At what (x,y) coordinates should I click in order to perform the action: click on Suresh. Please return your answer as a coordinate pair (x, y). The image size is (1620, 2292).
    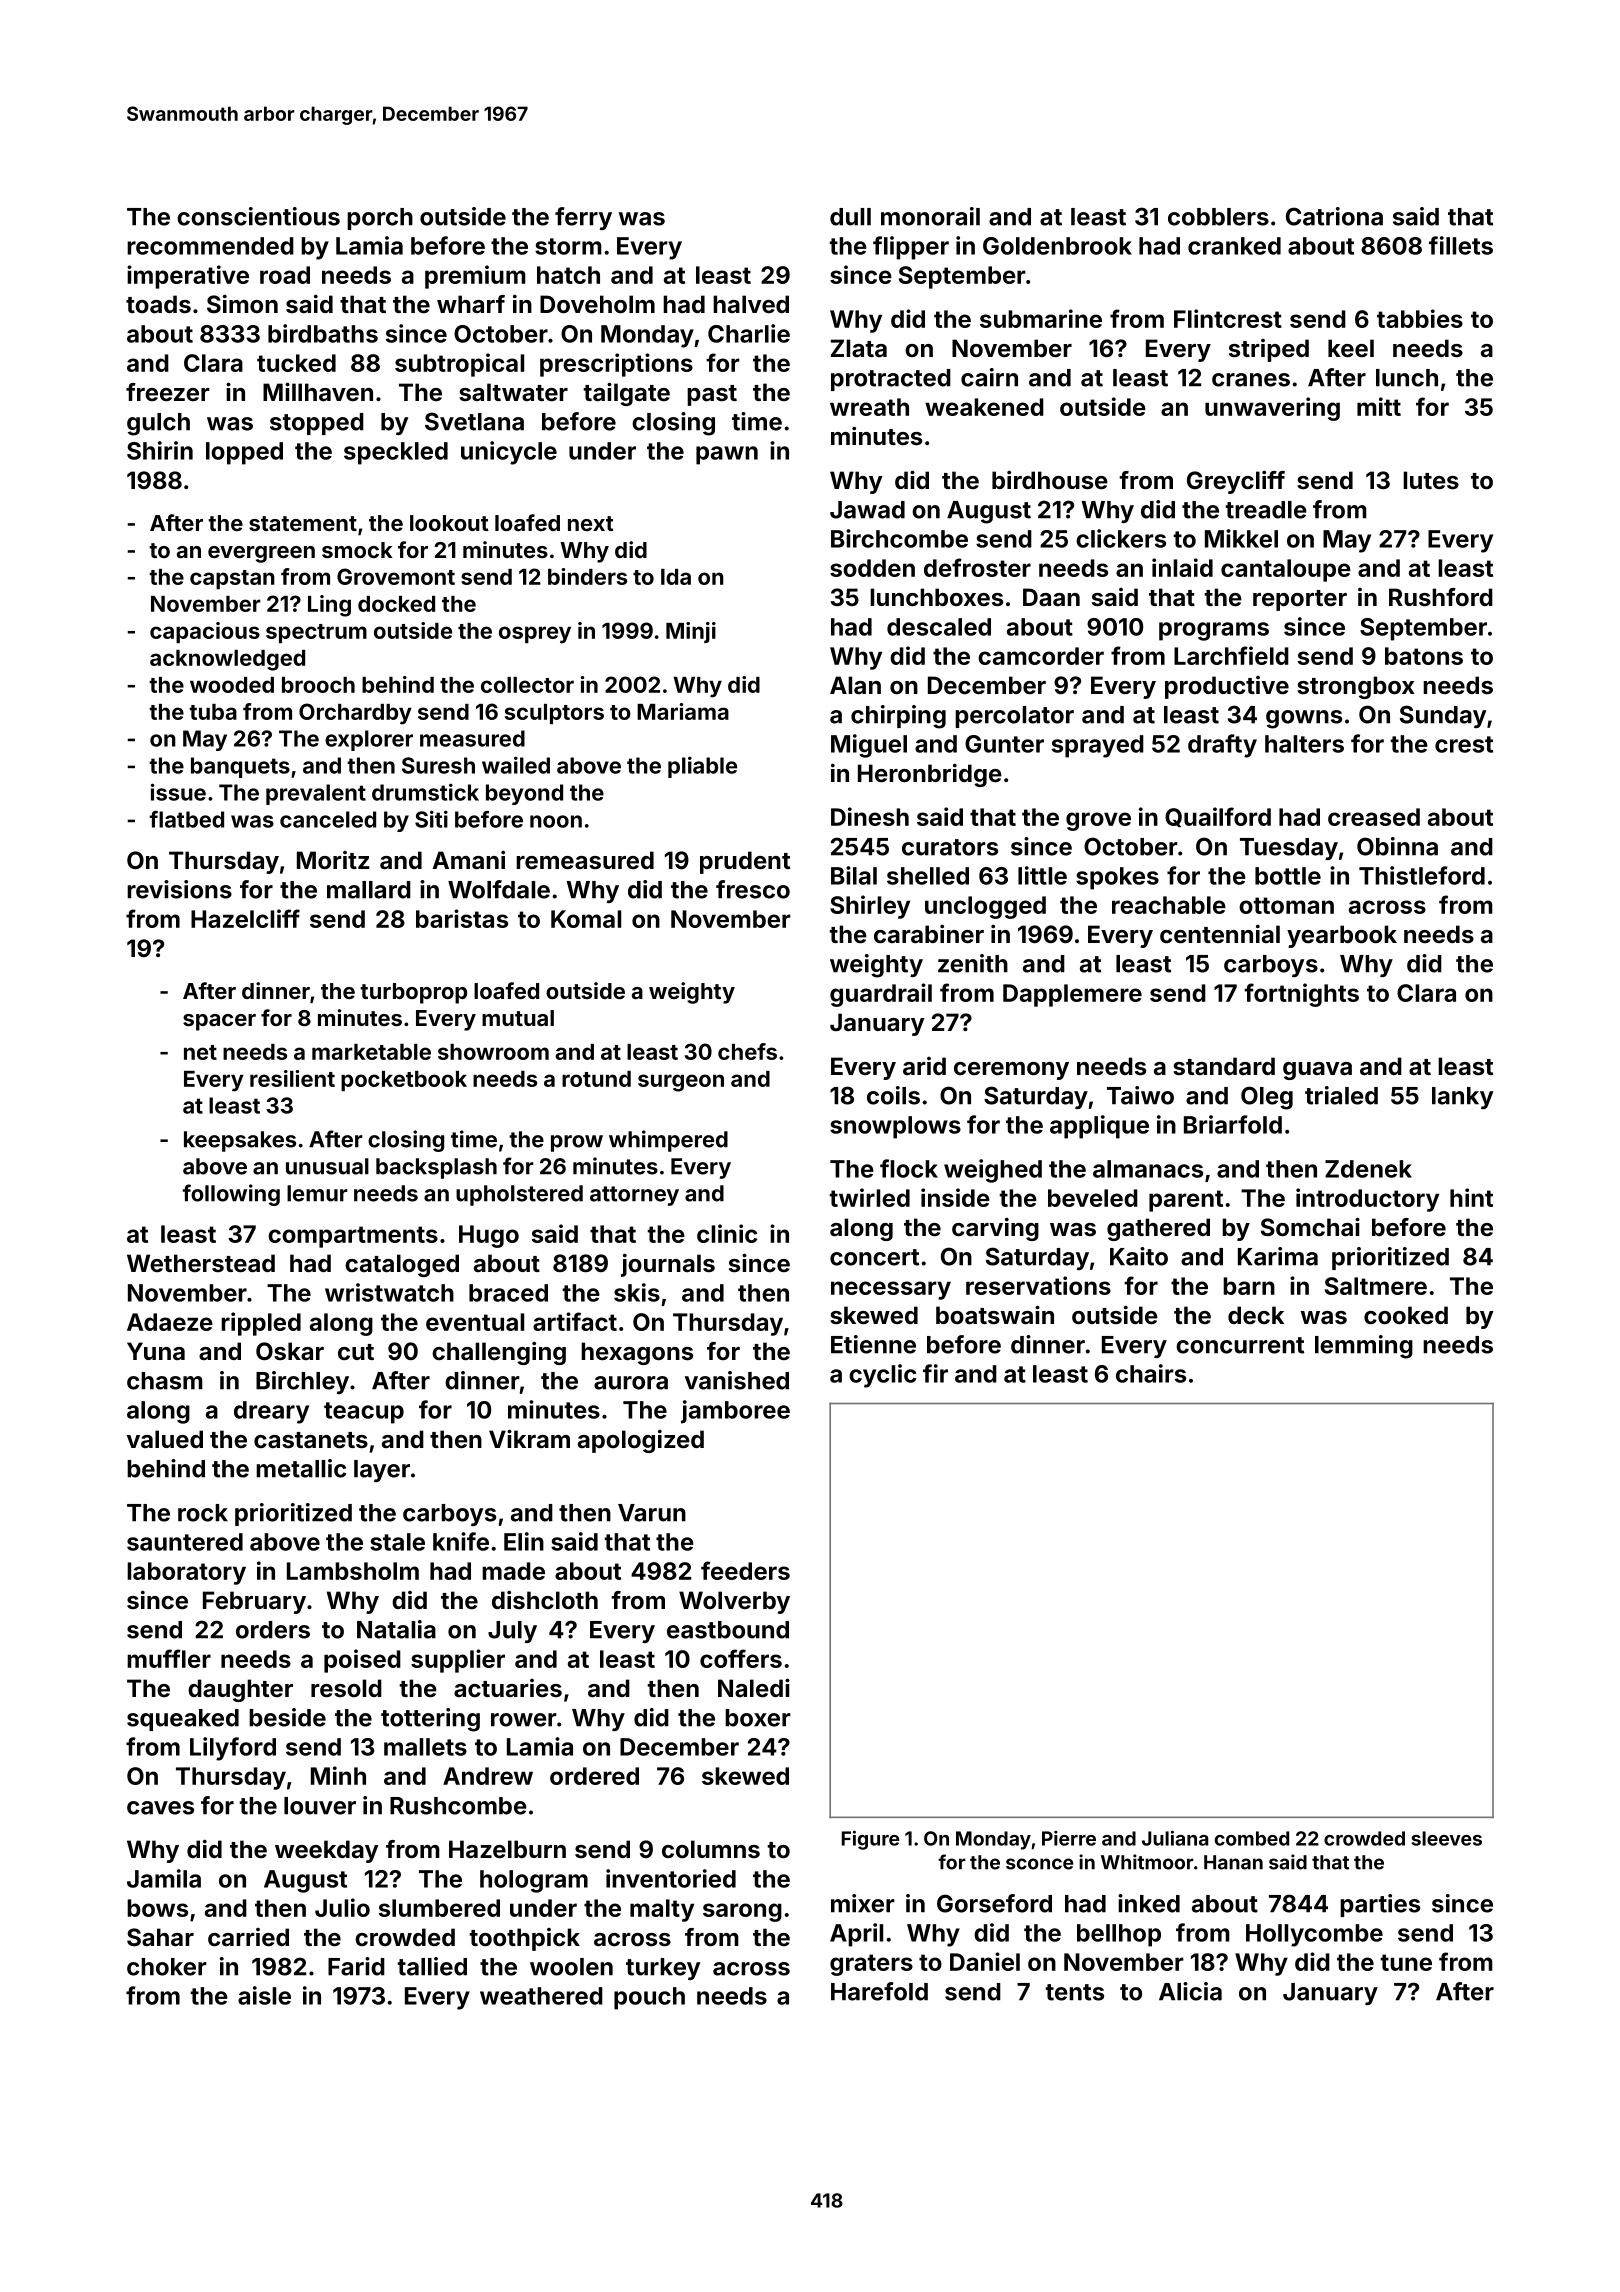
    Looking at the image, I should click on (438, 765).
